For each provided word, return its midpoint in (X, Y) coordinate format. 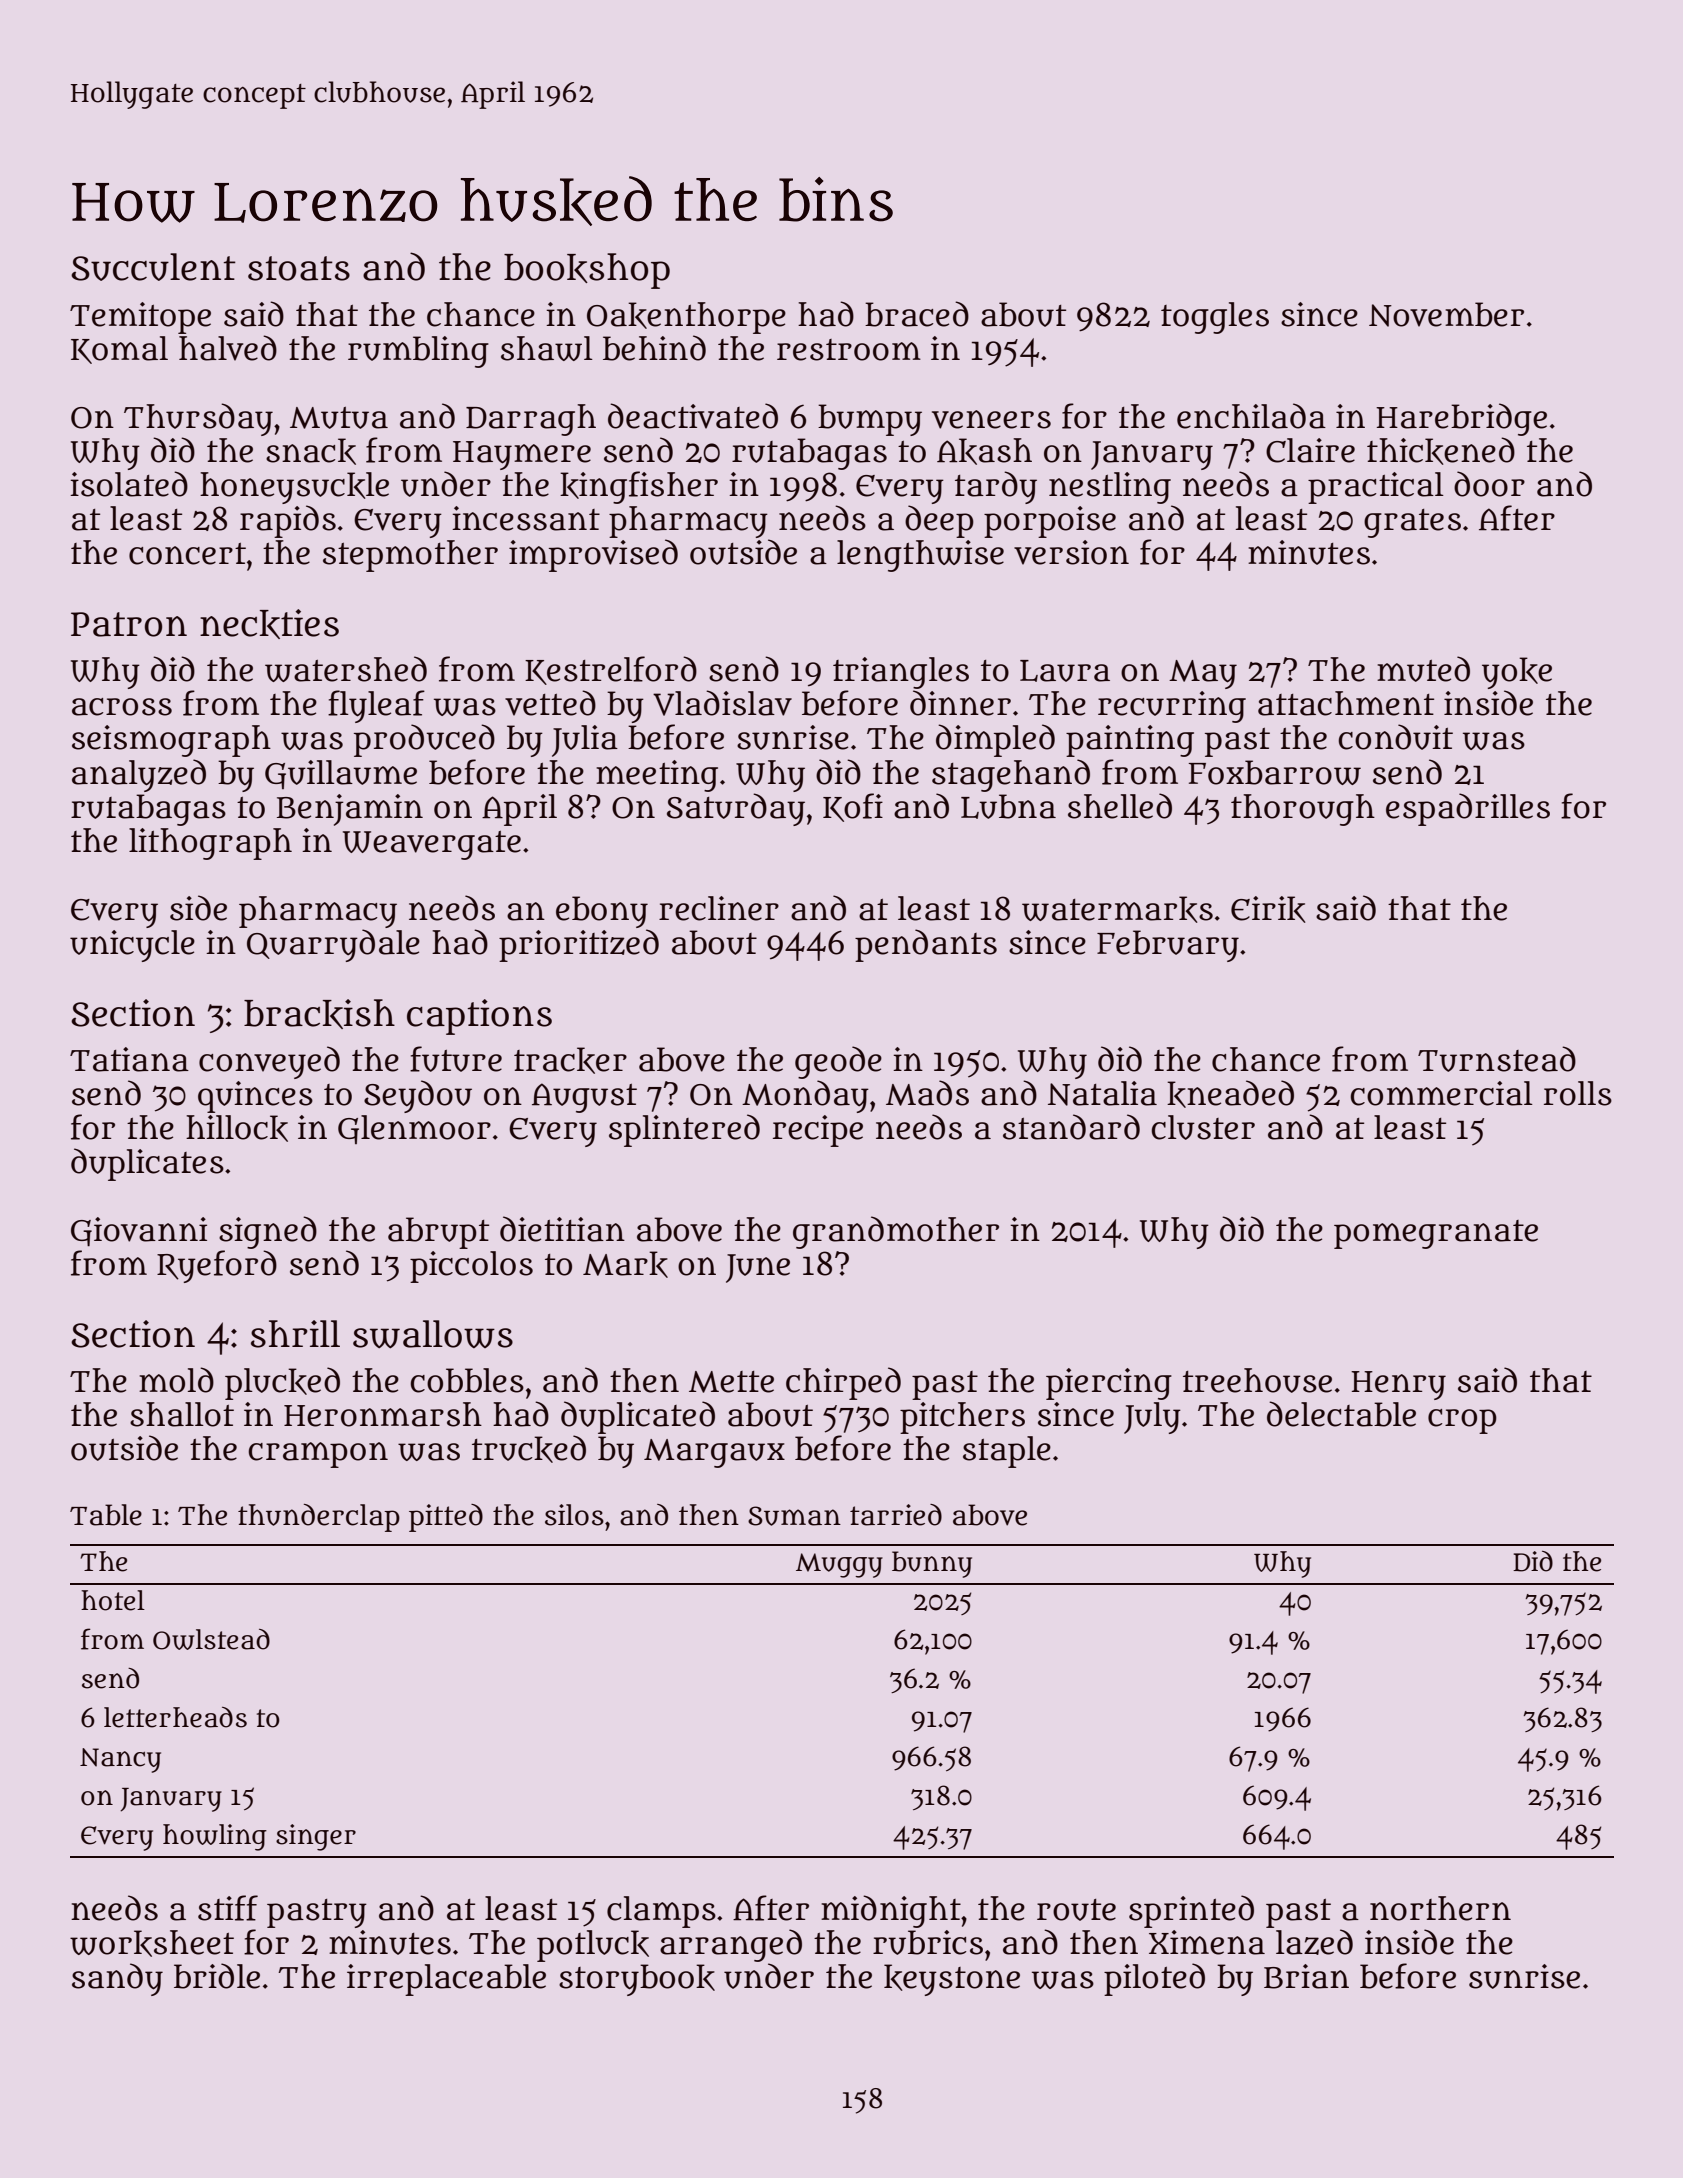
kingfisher (639, 487)
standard (1071, 1127)
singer (316, 1837)
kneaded (1230, 1094)
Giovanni (139, 1231)
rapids (288, 521)
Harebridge (1461, 419)
